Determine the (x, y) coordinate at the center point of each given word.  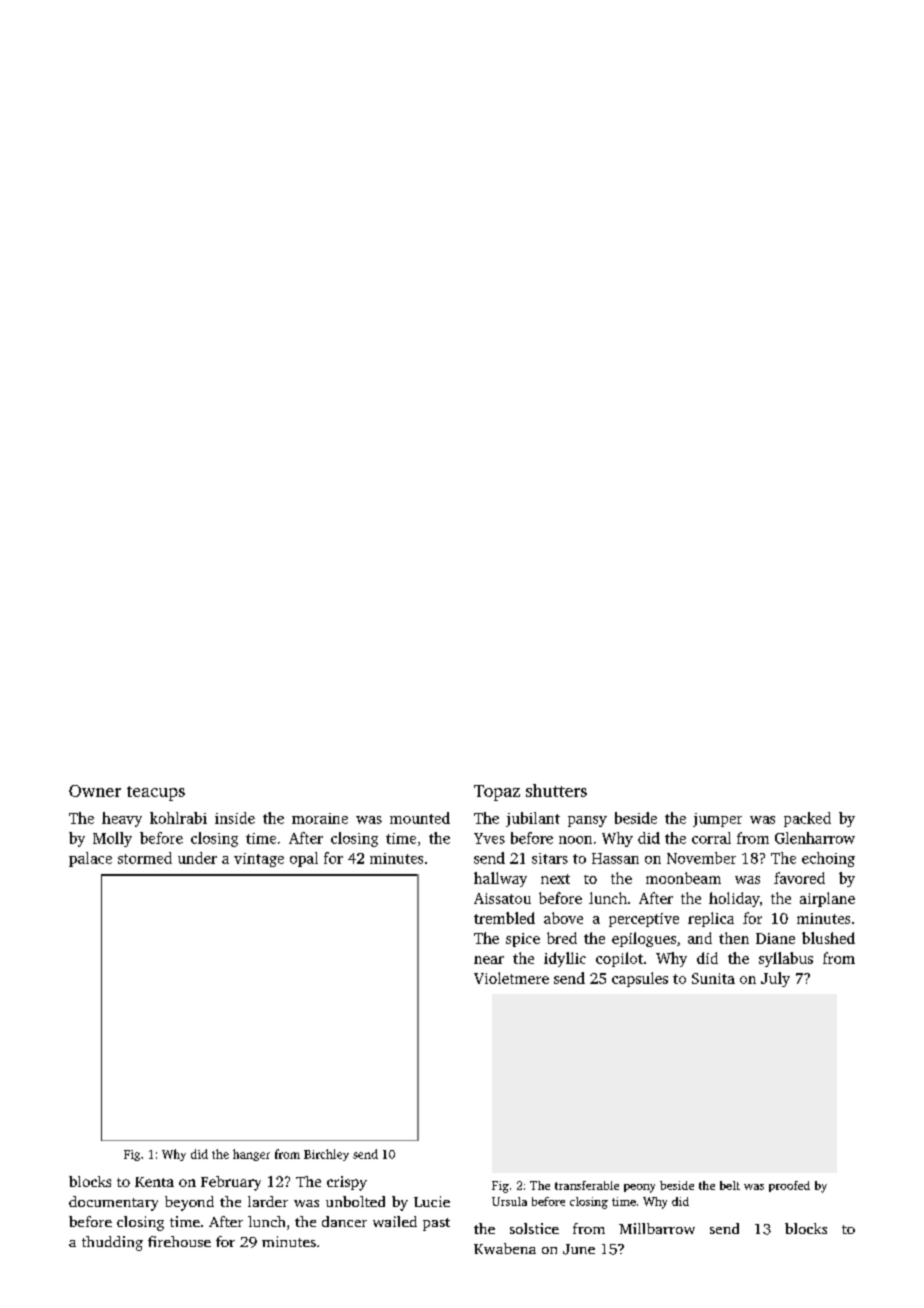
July (775, 979)
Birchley (326, 1155)
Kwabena (505, 1248)
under (197, 858)
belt (730, 1185)
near (489, 960)
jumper (717, 820)
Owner (95, 791)
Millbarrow (657, 1228)
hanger (251, 1155)
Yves (489, 838)
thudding (112, 1243)
